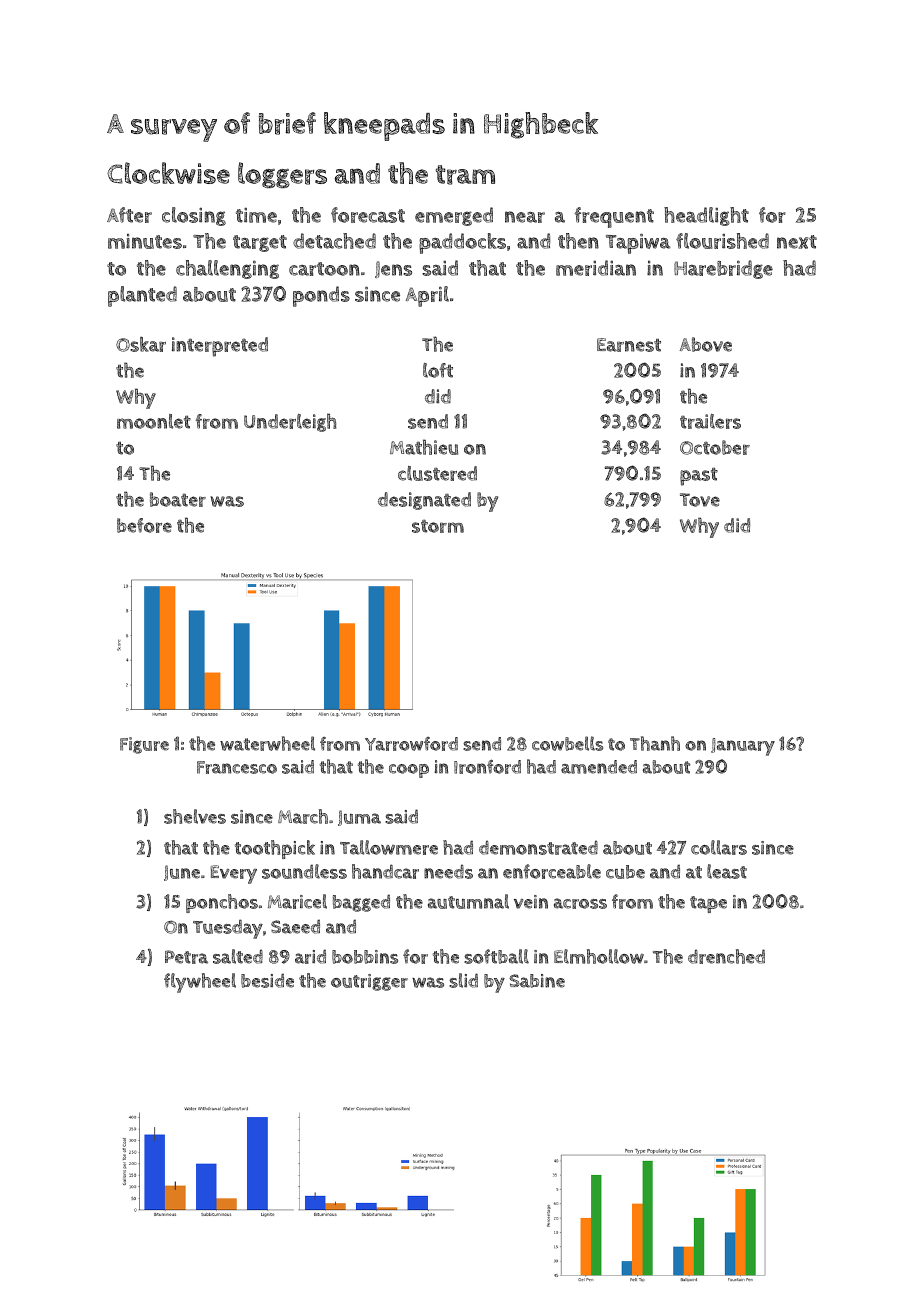 The height and width of the image is (1311, 924). I want to click on Tove, so click(700, 500).
